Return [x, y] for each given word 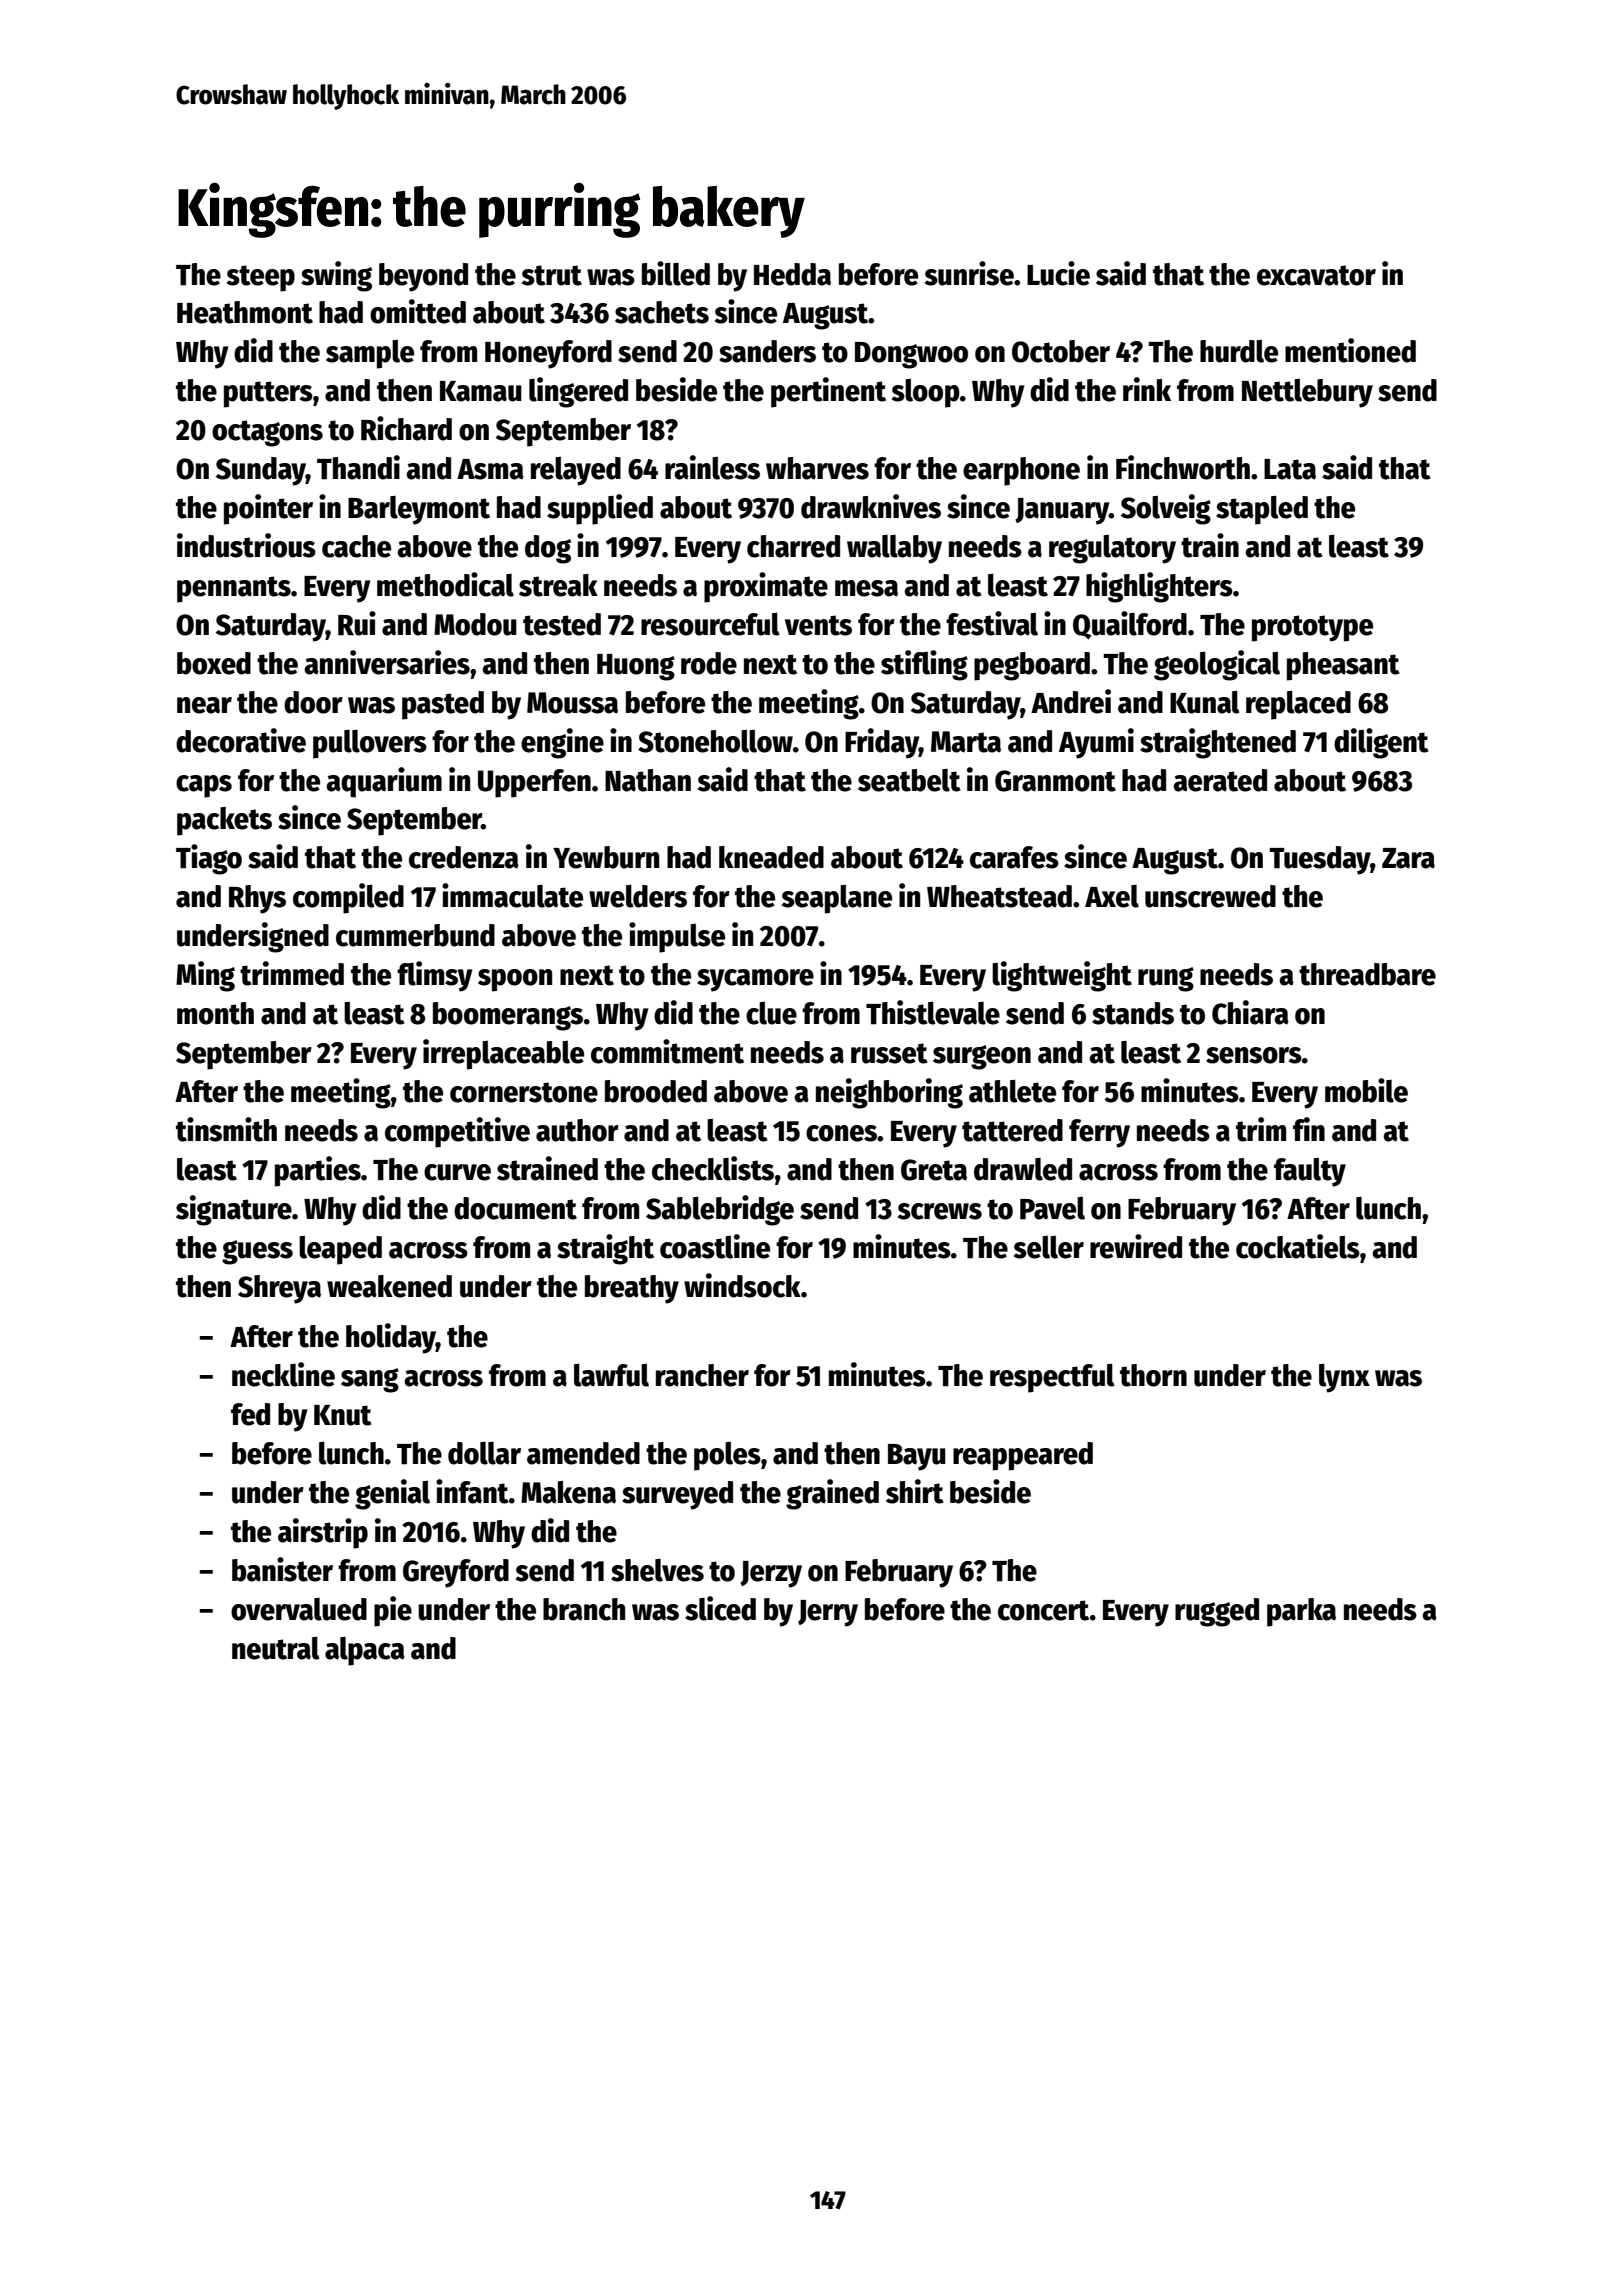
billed [676, 273]
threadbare [1367, 974]
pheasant [1343, 666]
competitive [457, 1132]
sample [370, 354]
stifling [924, 665]
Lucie [1058, 273]
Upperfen [534, 783]
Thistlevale [933, 1012]
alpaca [365, 1651]
